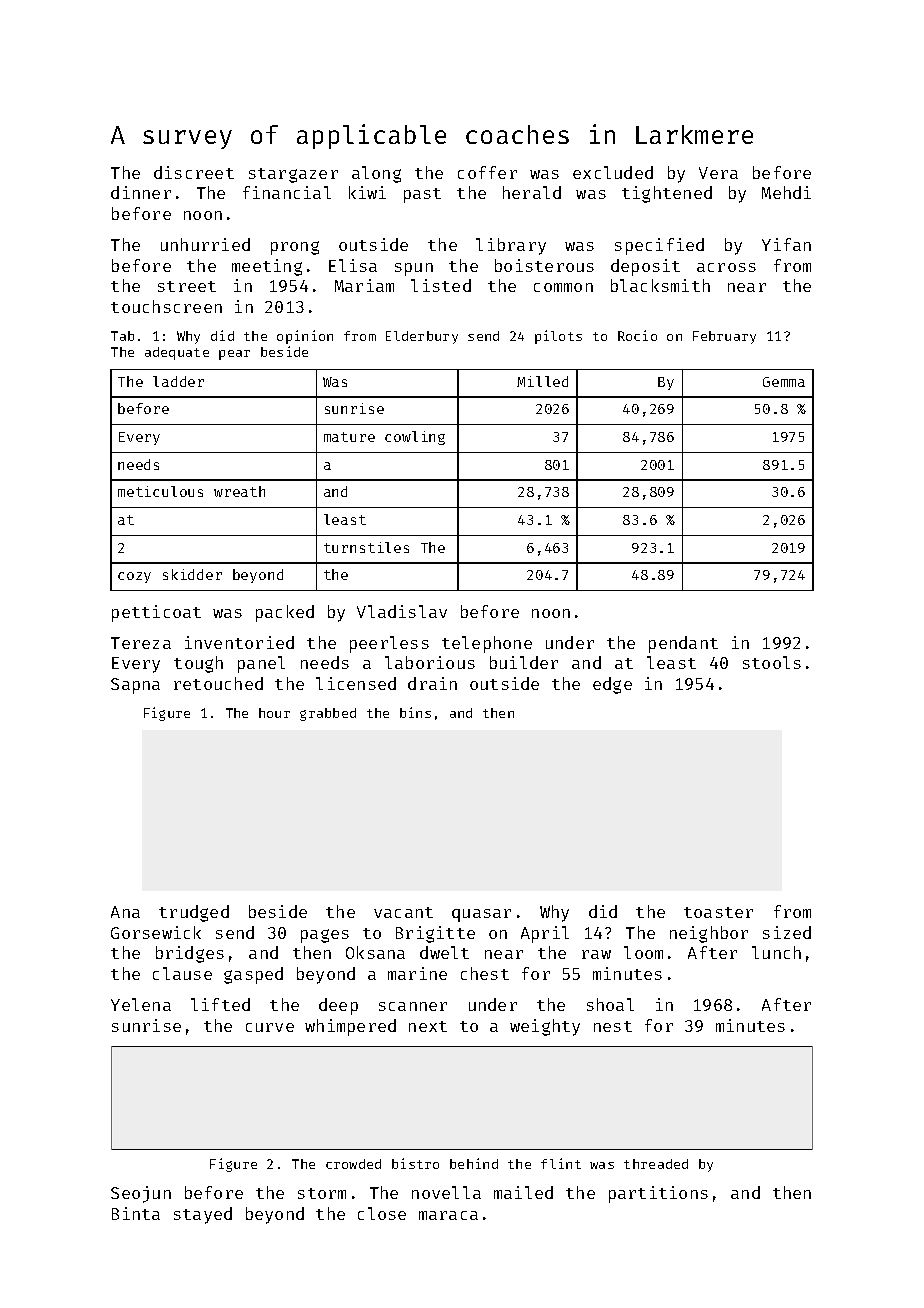 This screenshot has height=1308, width=924. What do you see at coordinates (414, 269) in the screenshot?
I see `spun` at bounding box center [414, 269].
